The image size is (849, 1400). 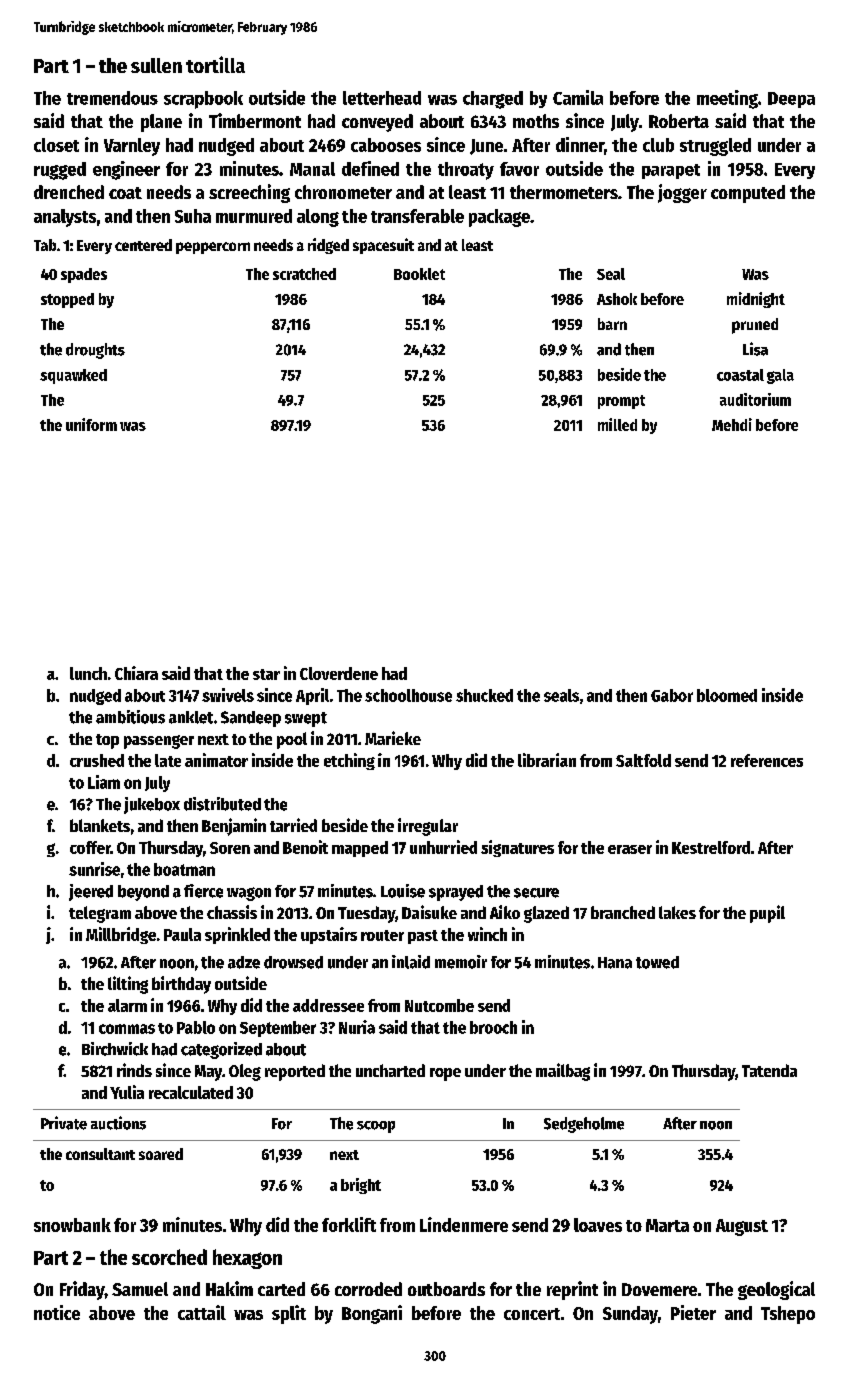 What do you see at coordinates (91, 424) in the image?
I see `uniform` at bounding box center [91, 424].
